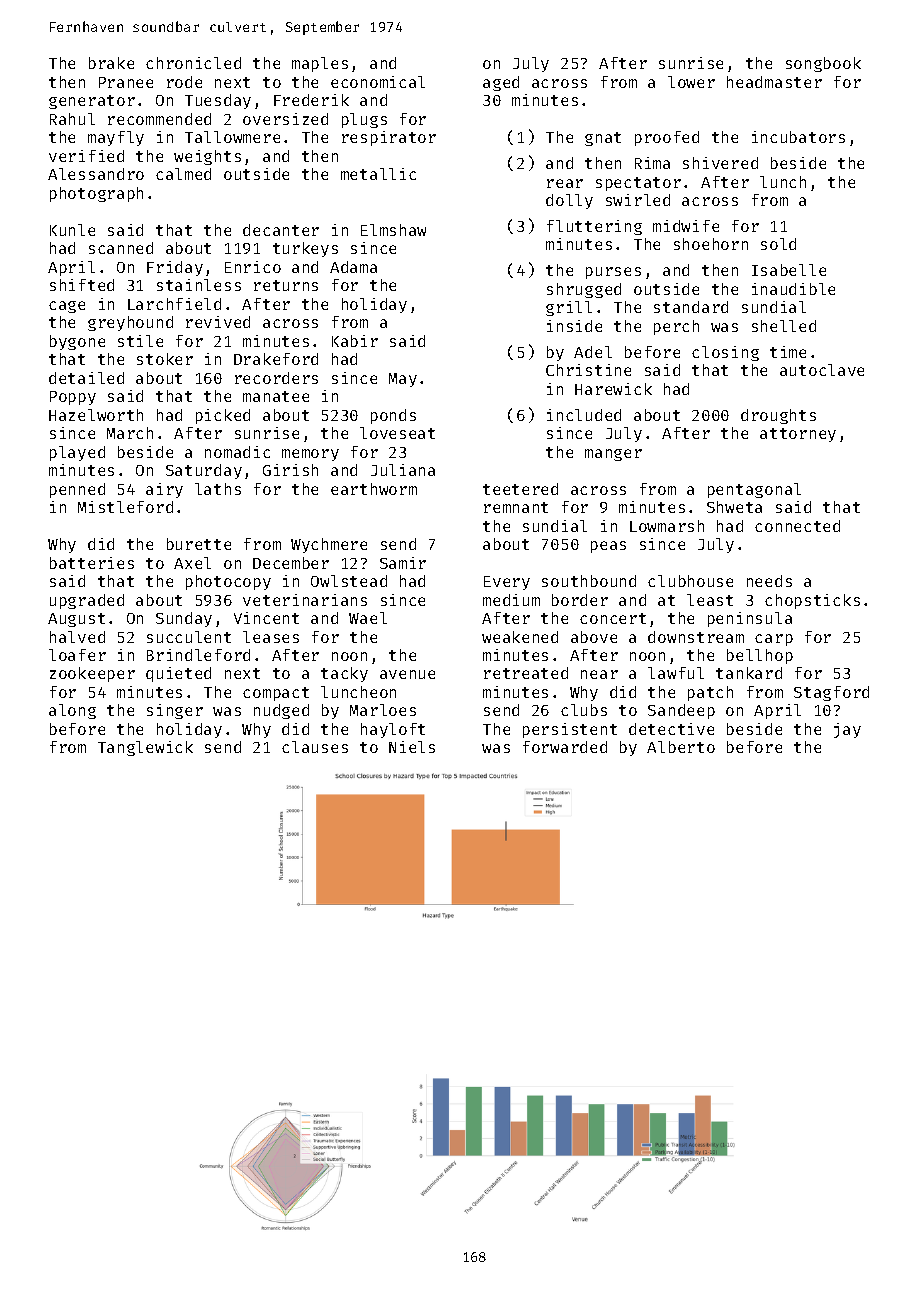  I want to click on maples, so click(320, 64).
